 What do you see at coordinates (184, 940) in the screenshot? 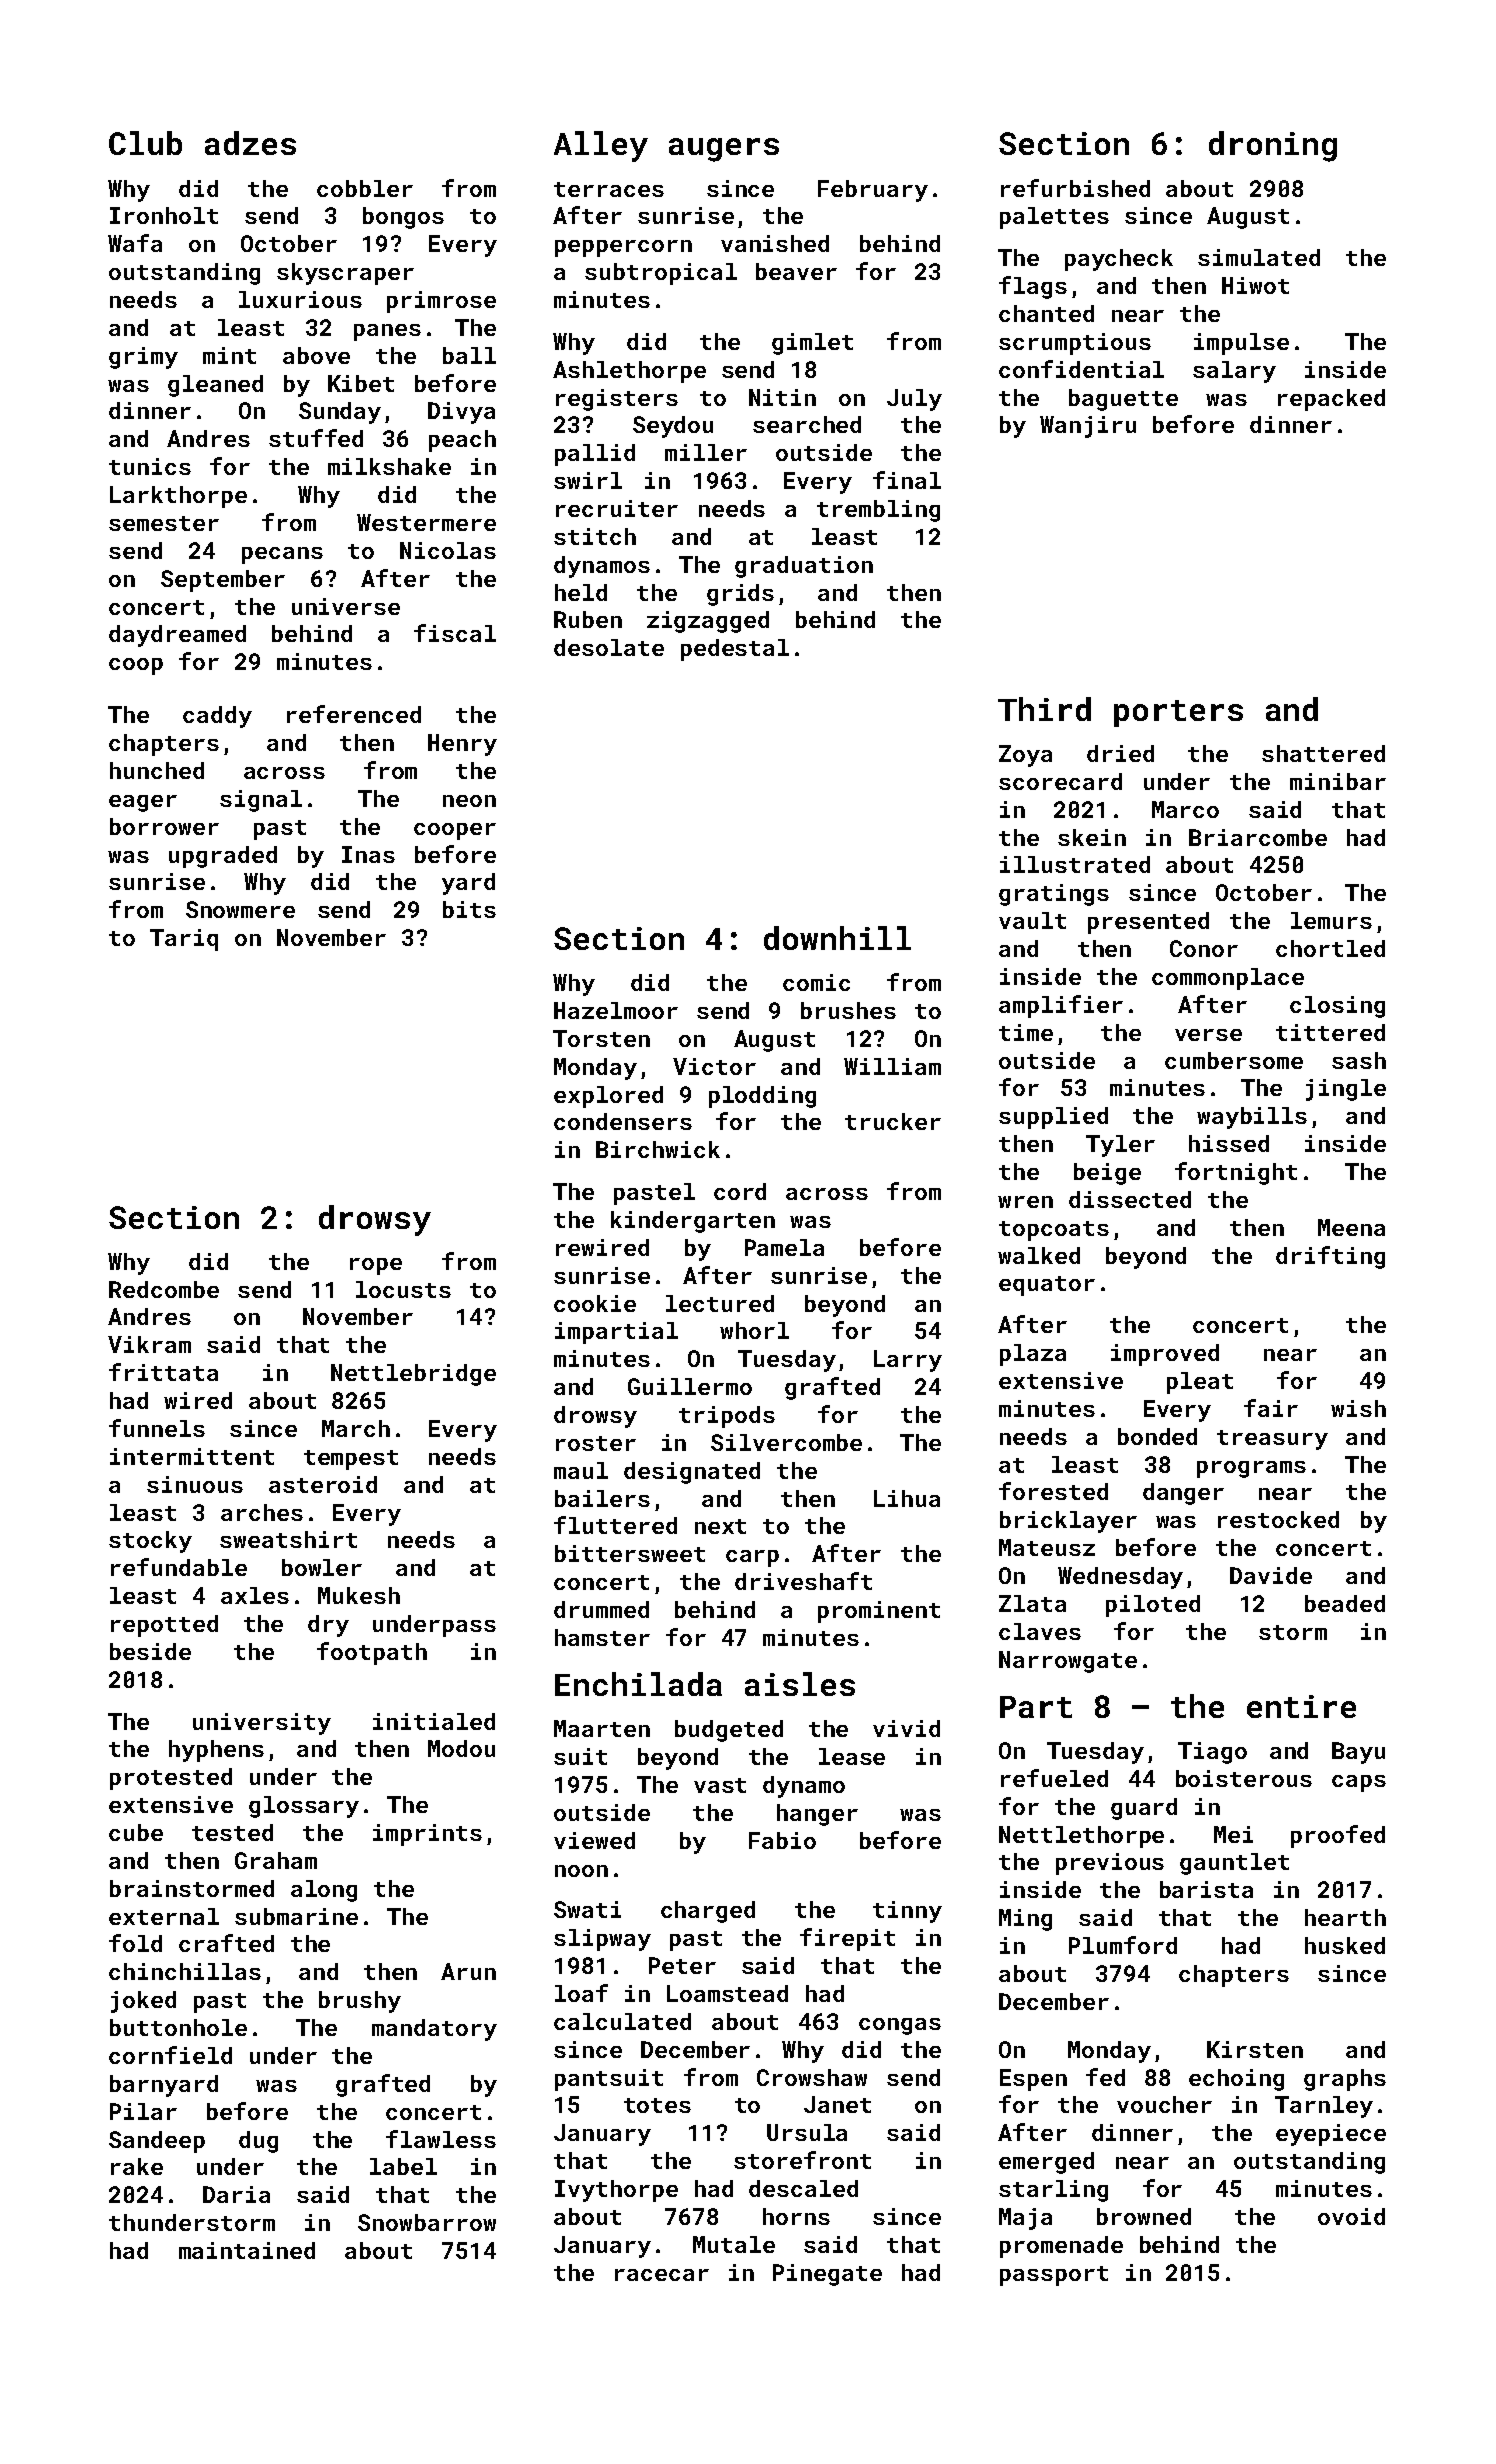
I see `Tariq` at bounding box center [184, 940].
